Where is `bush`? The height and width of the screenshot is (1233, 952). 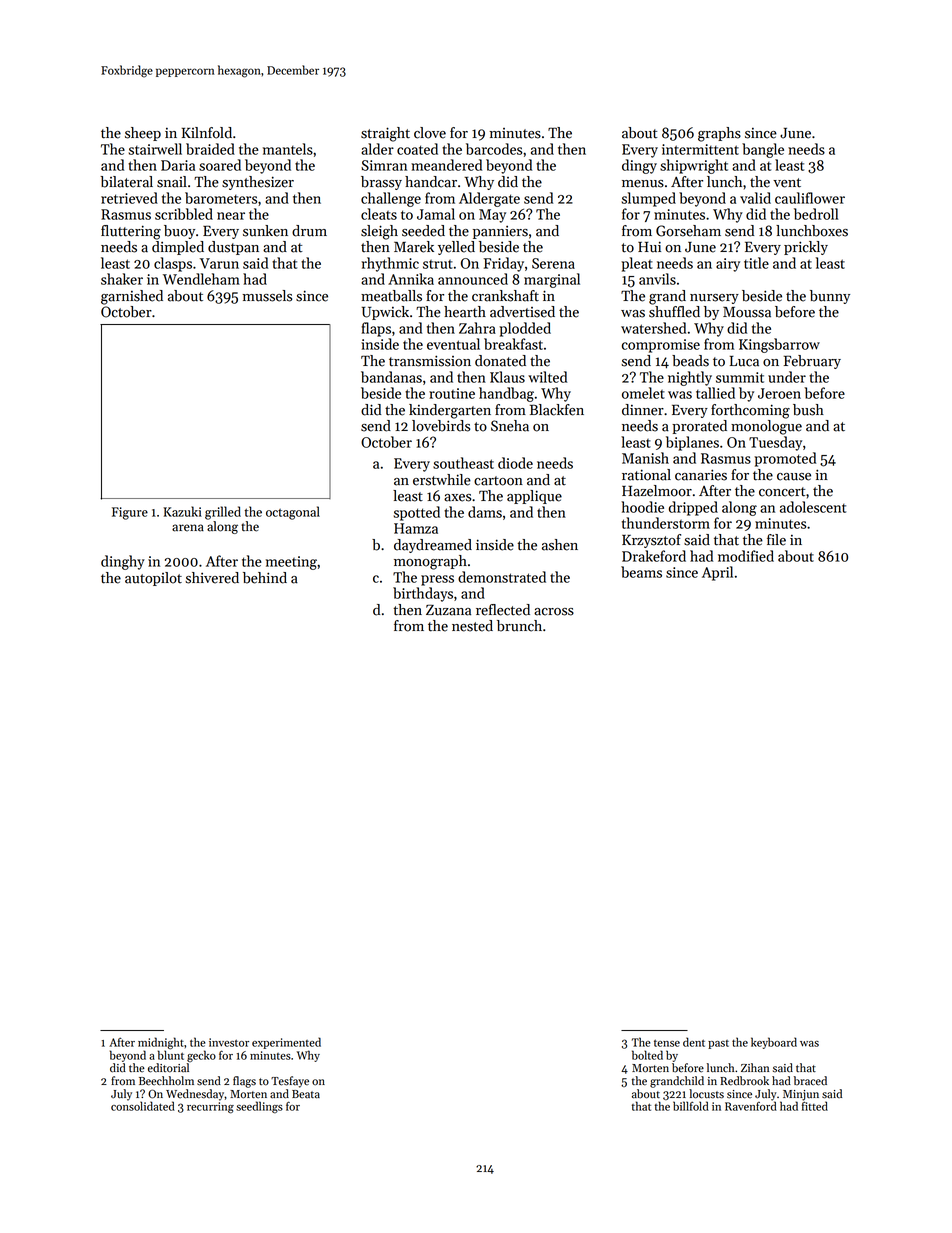
bush is located at coordinates (808, 410).
